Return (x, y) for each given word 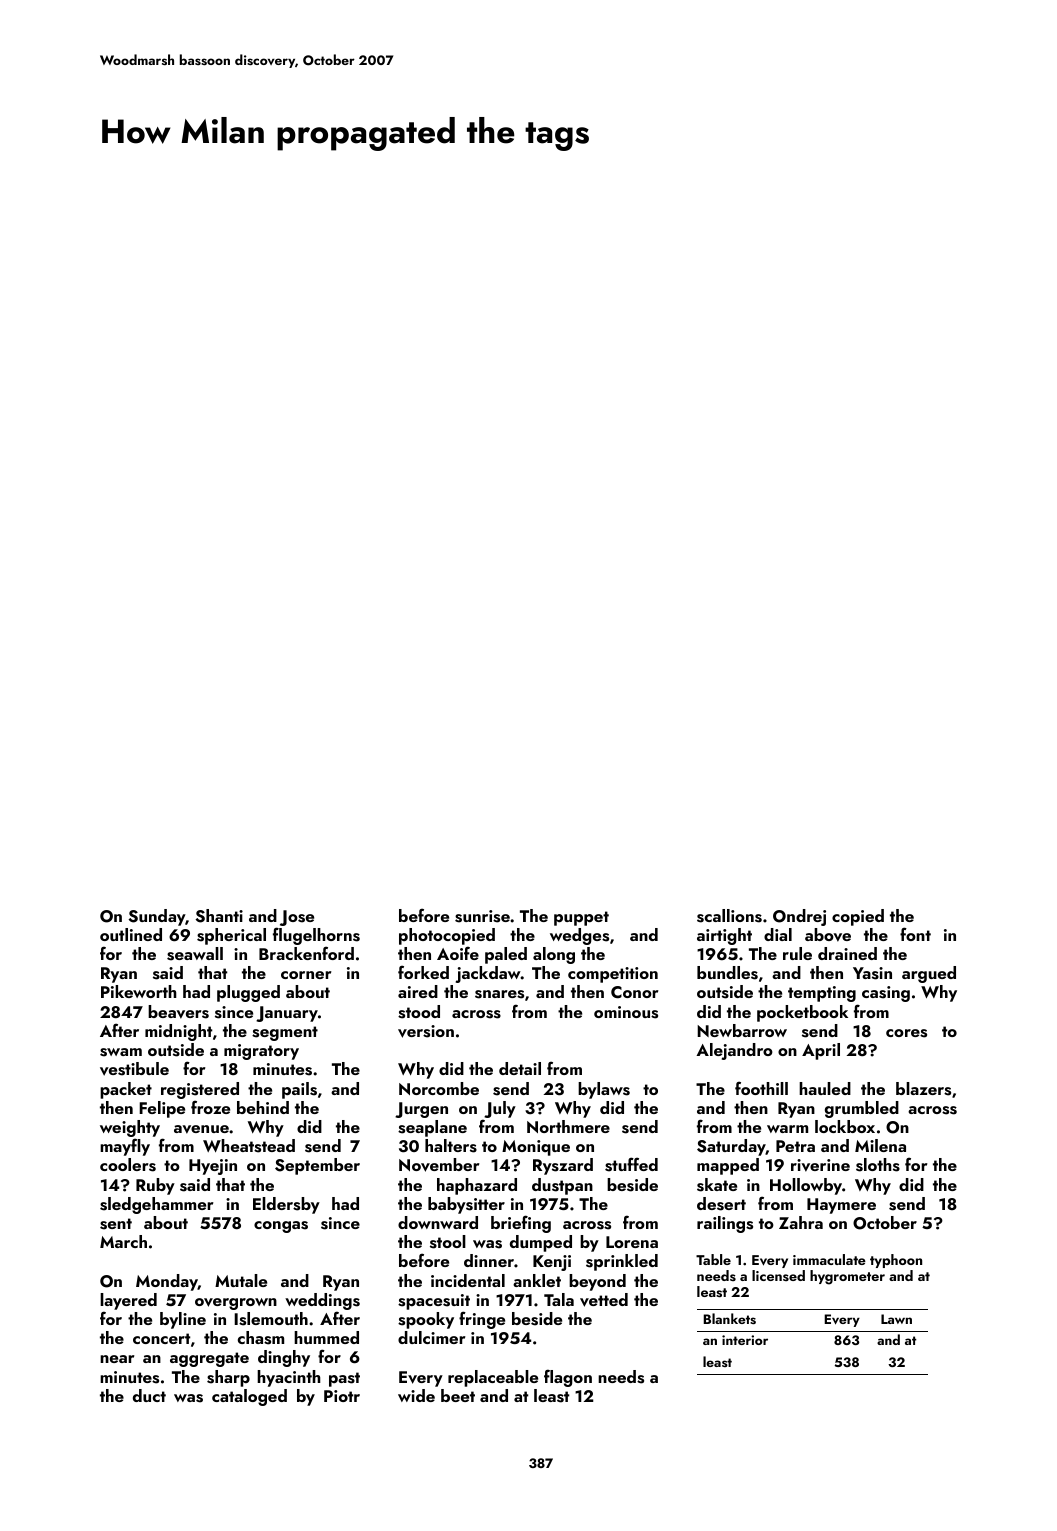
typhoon (896, 1261)
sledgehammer (156, 1205)
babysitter (466, 1205)
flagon (568, 1378)
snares (499, 994)
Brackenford (306, 953)
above (828, 935)
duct (149, 1395)
